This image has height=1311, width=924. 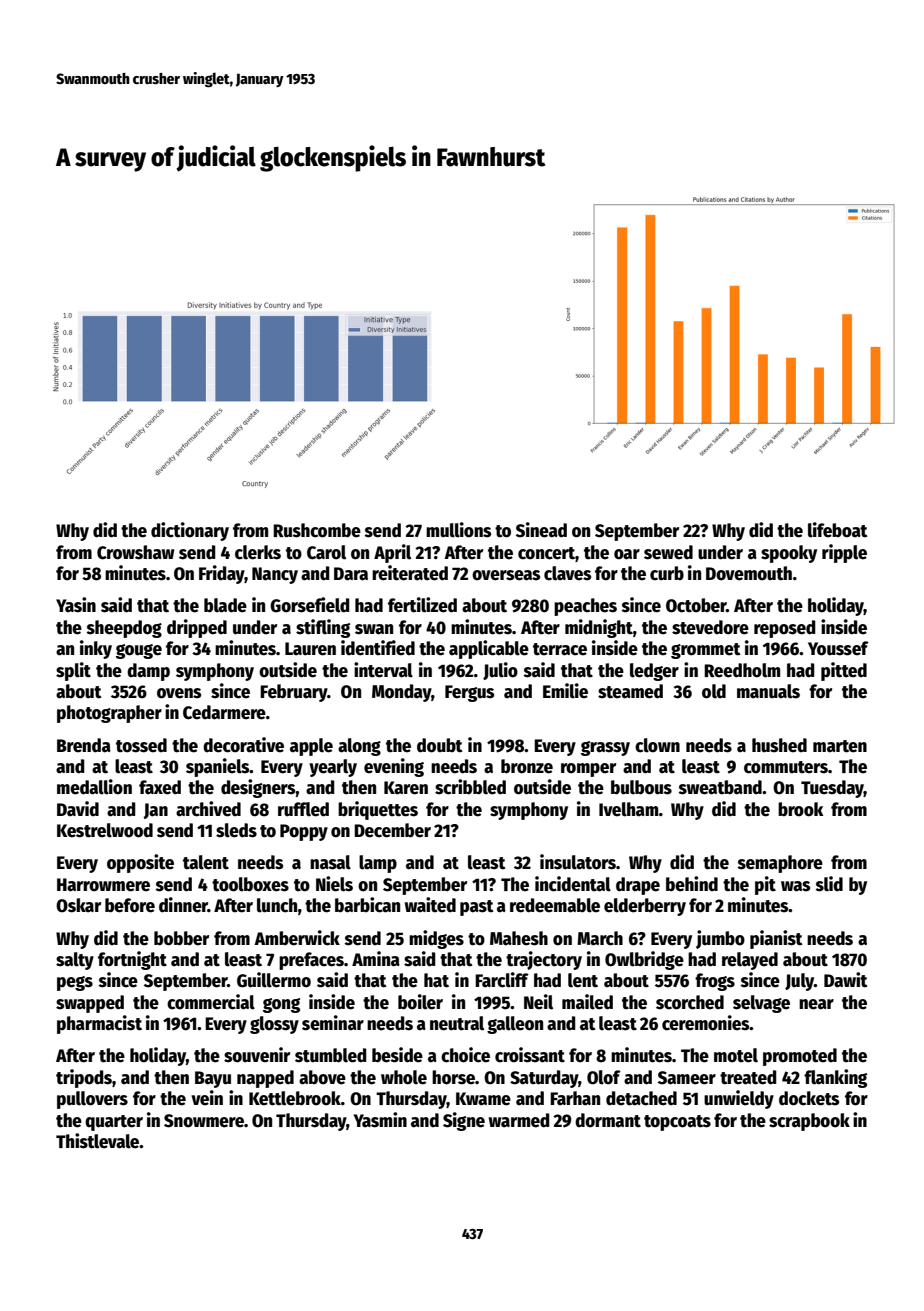 I want to click on Amina, so click(x=376, y=959).
